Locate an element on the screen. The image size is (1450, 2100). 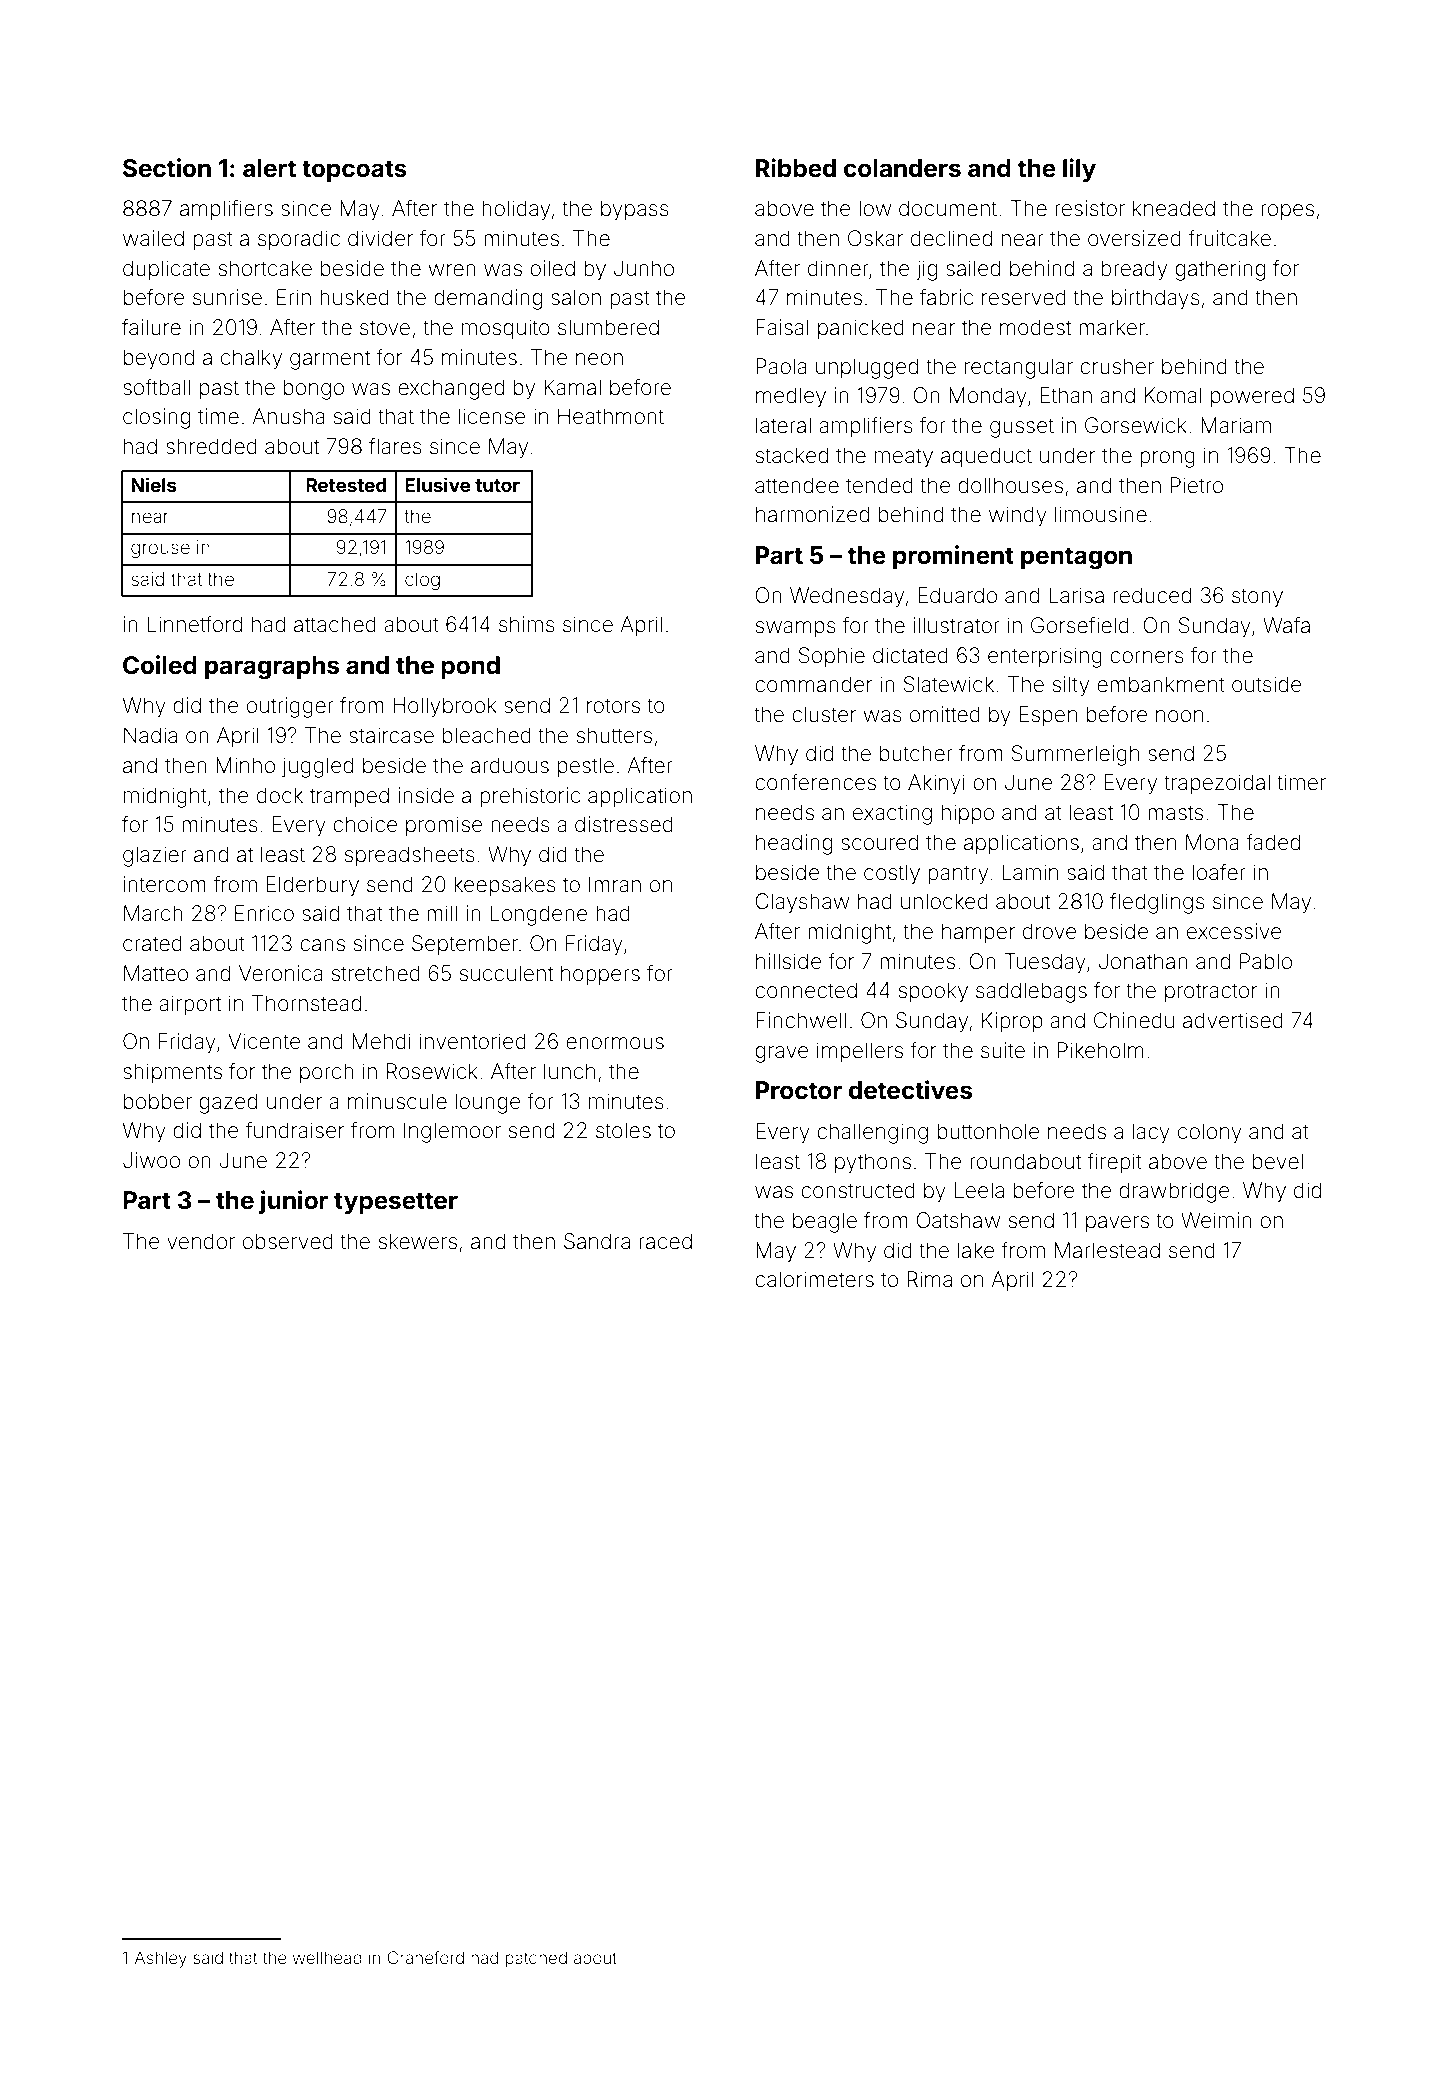
Mariam is located at coordinates (1236, 425).
